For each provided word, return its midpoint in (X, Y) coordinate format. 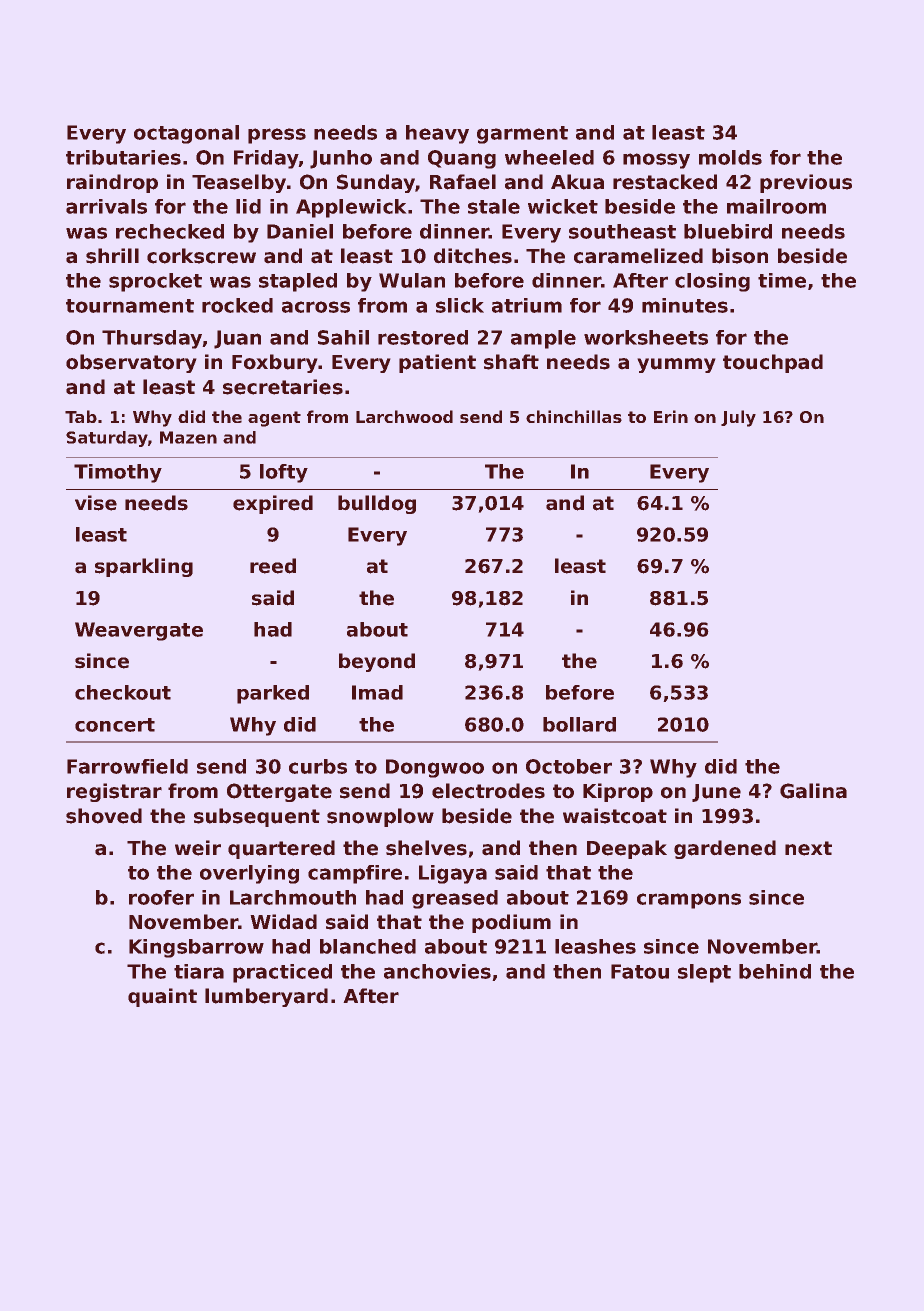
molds (730, 157)
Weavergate (139, 631)
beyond (377, 662)
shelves (426, 848)
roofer (161, 897)
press (277, 136)
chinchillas (574, 416)
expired (273, 504)
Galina (813, 791)
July (738, 418)
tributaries (123, 157)
